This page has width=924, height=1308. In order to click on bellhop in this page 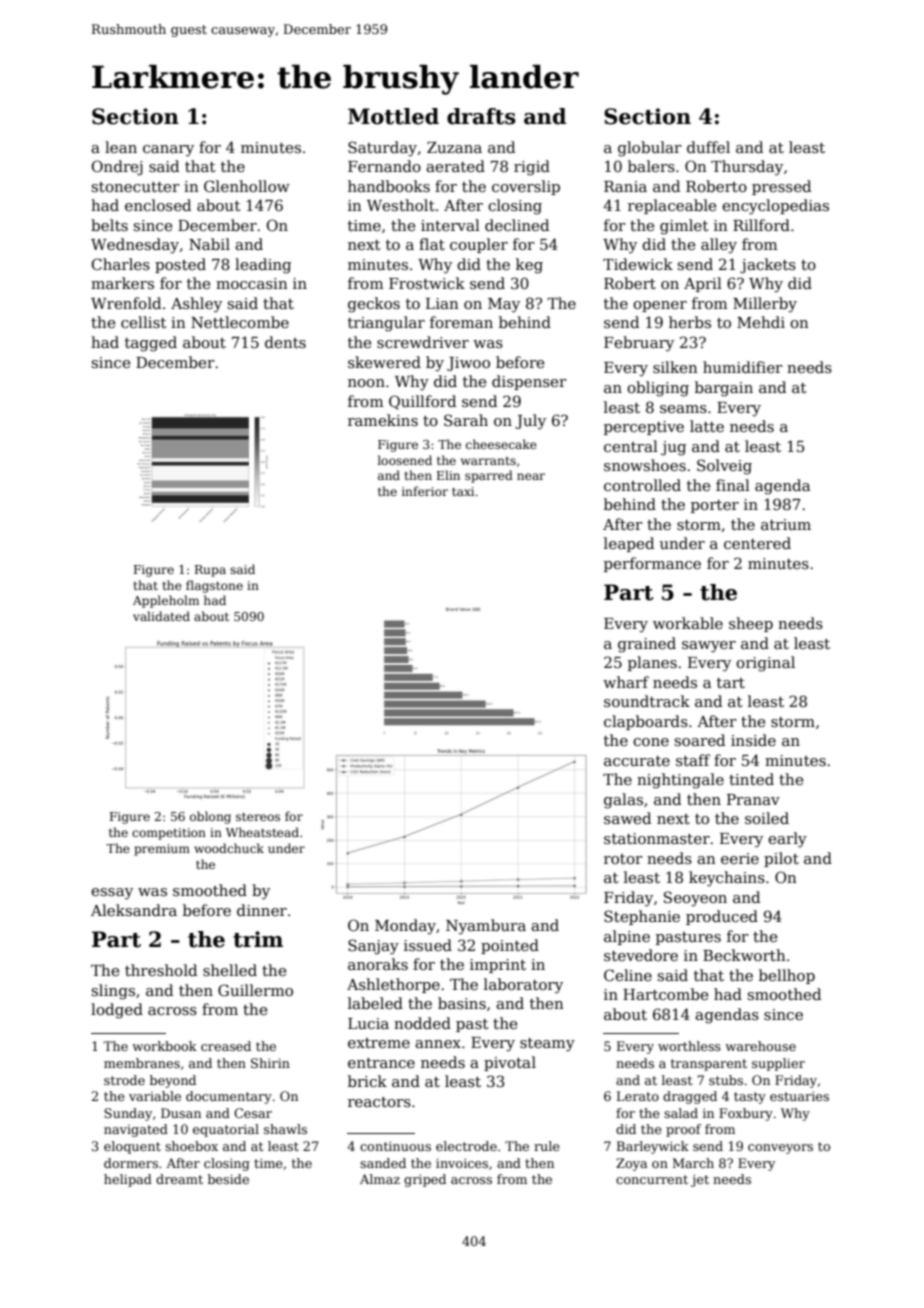, I will do `click(787, 976)`.
